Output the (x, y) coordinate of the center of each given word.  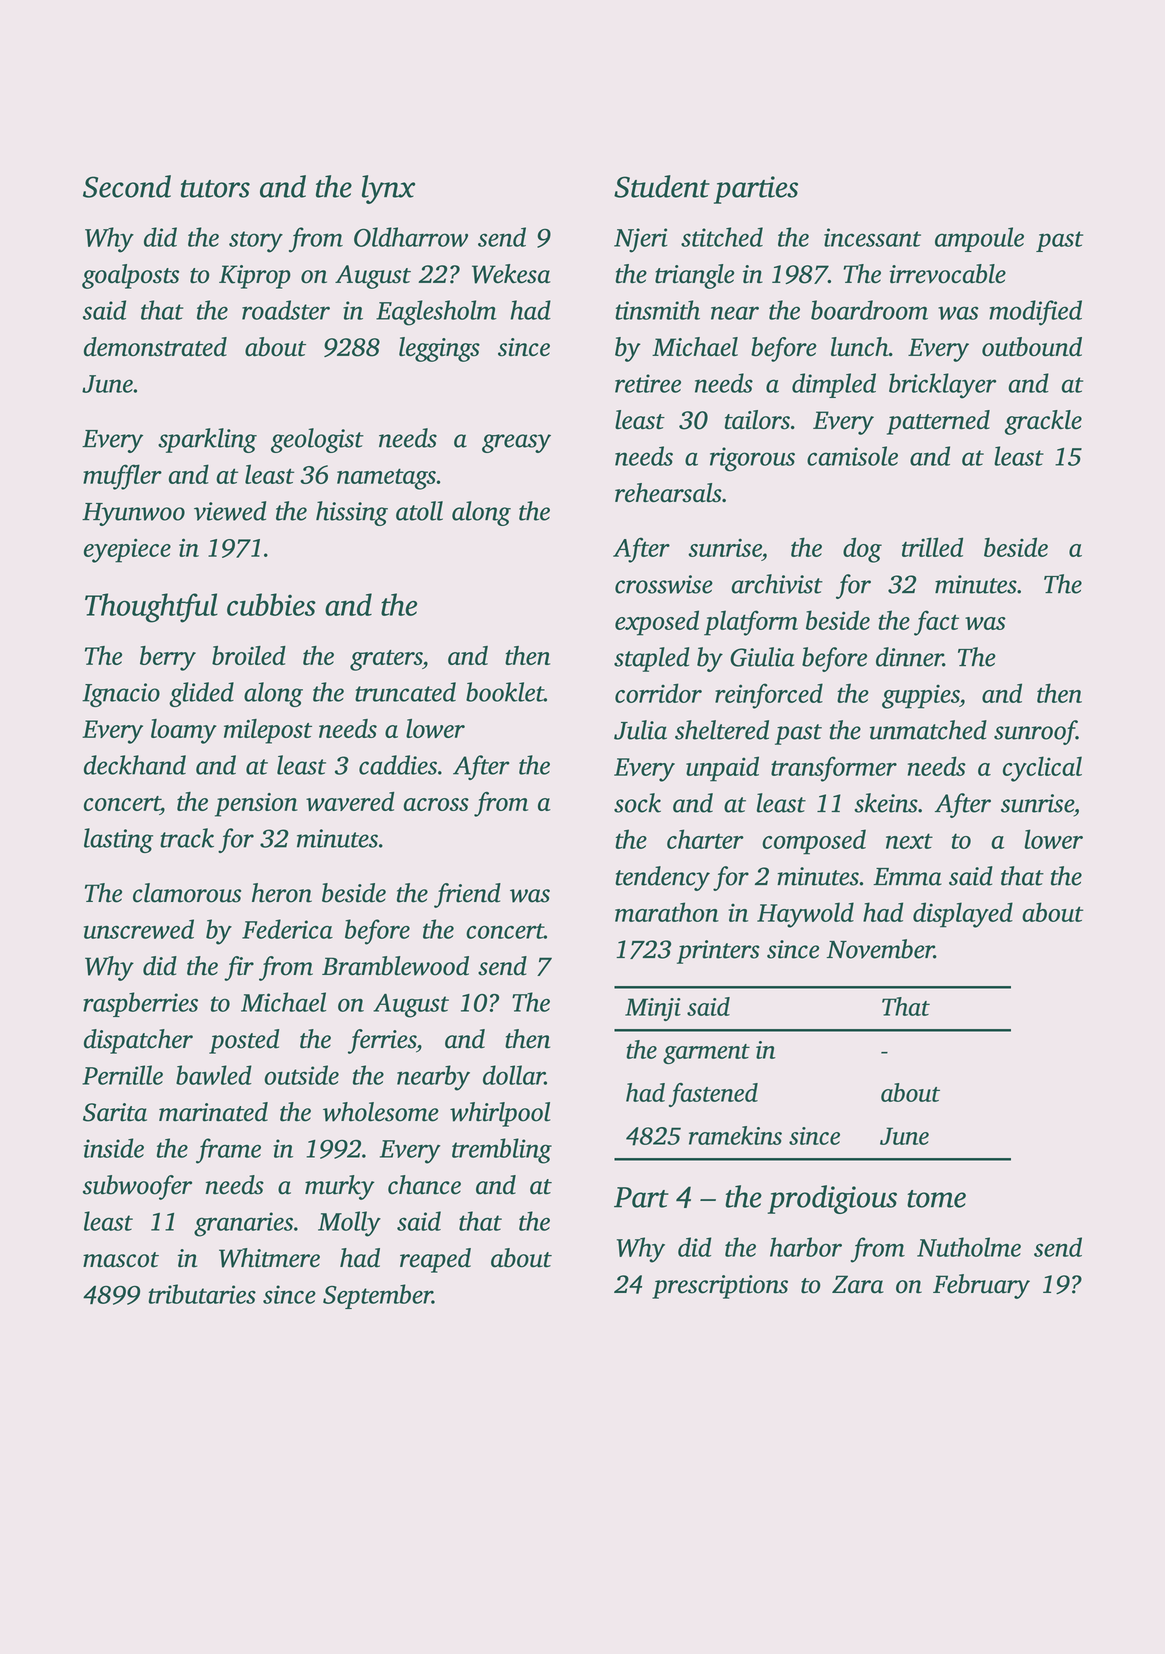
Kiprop (255, 277)
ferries (382, 1041)
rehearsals (668, 493)
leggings (439, 349)
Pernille (122, 1075)
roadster (286, 310)
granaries (243, 1224)
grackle (1043, 422)
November (880, 949)
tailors (757, 420)
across (436, 804)
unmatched (928, 730)
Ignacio (121, 695)
